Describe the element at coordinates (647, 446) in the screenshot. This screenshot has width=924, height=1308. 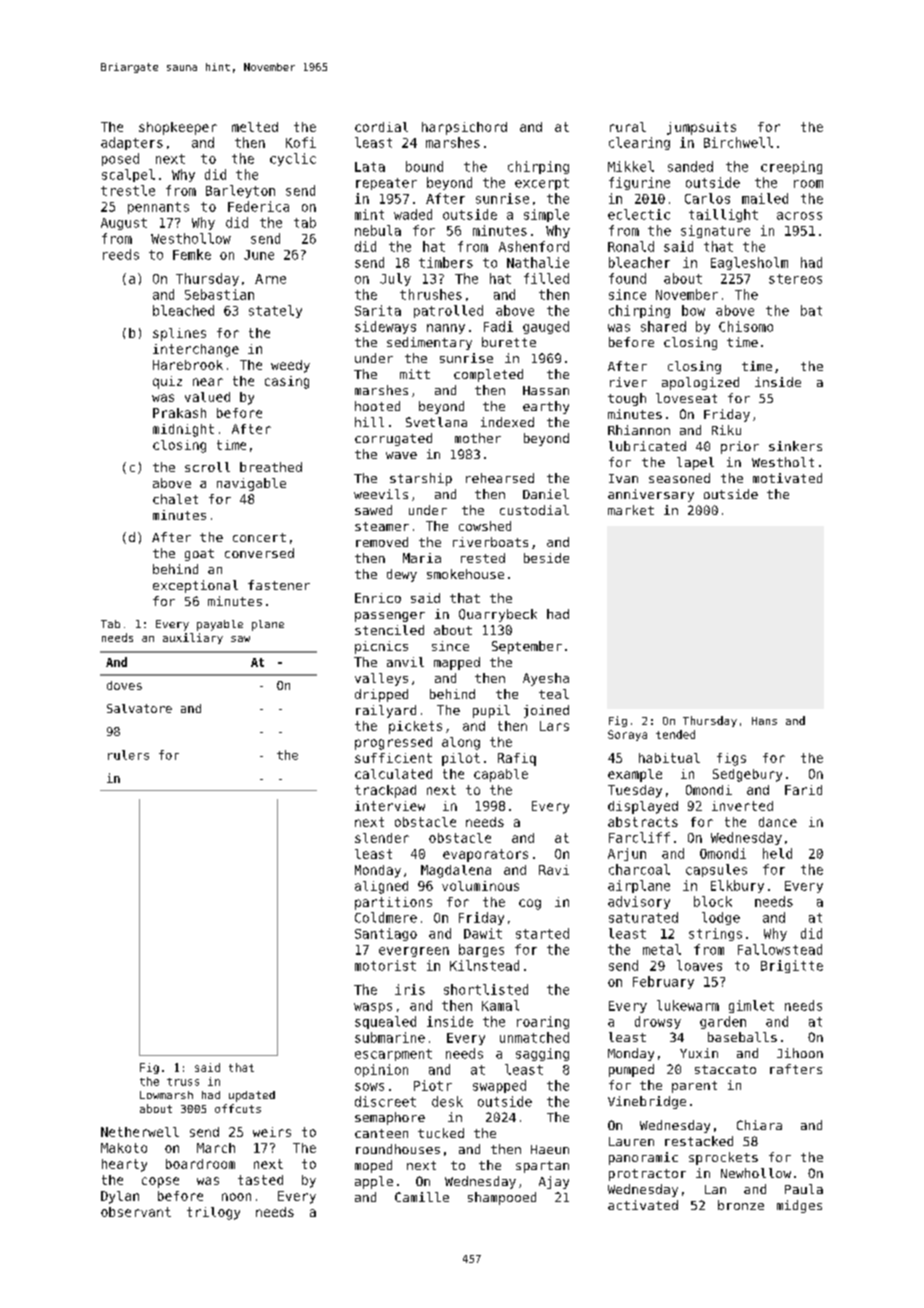
I see `lubricated` at that location.
